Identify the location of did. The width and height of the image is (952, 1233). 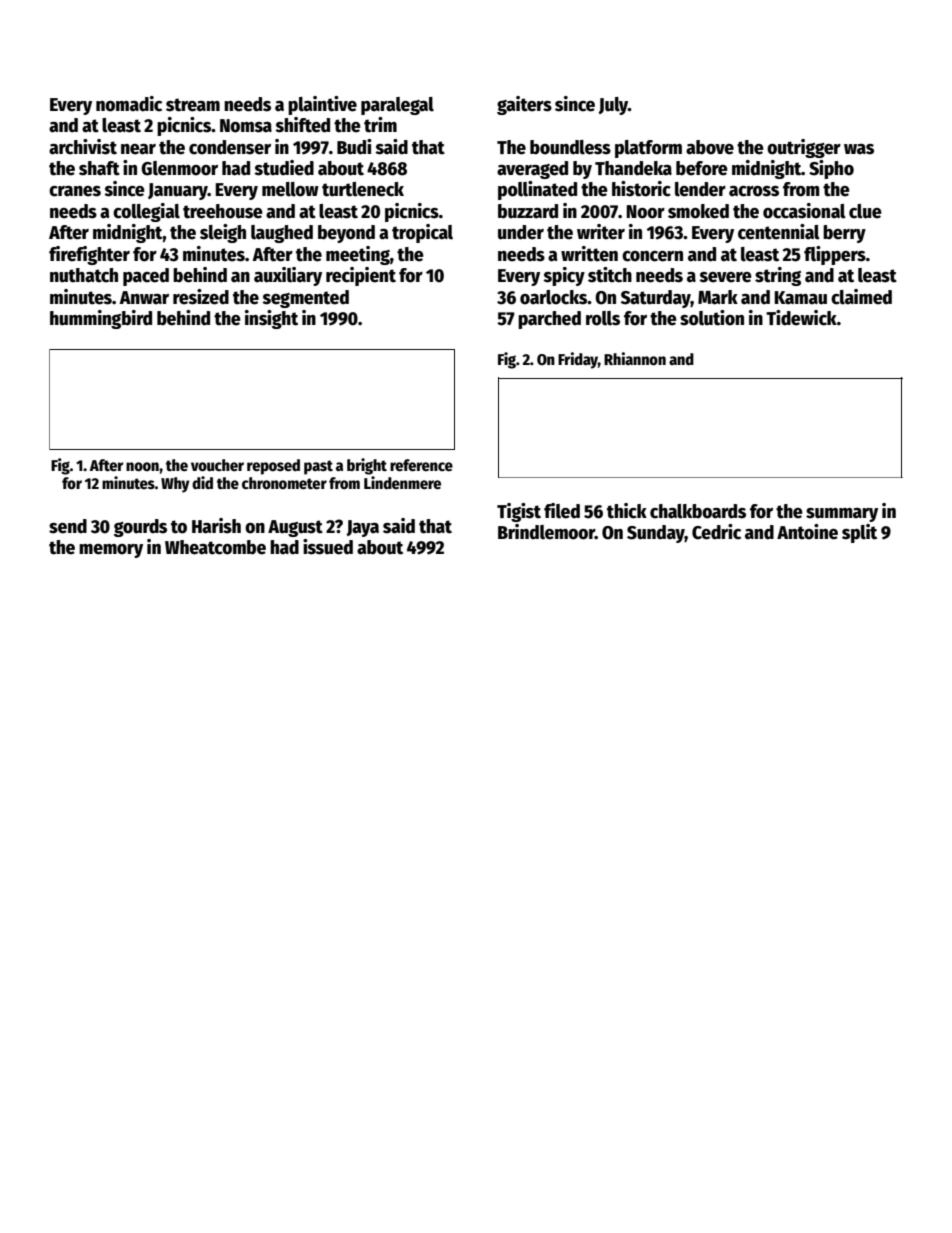
(202, 482).
